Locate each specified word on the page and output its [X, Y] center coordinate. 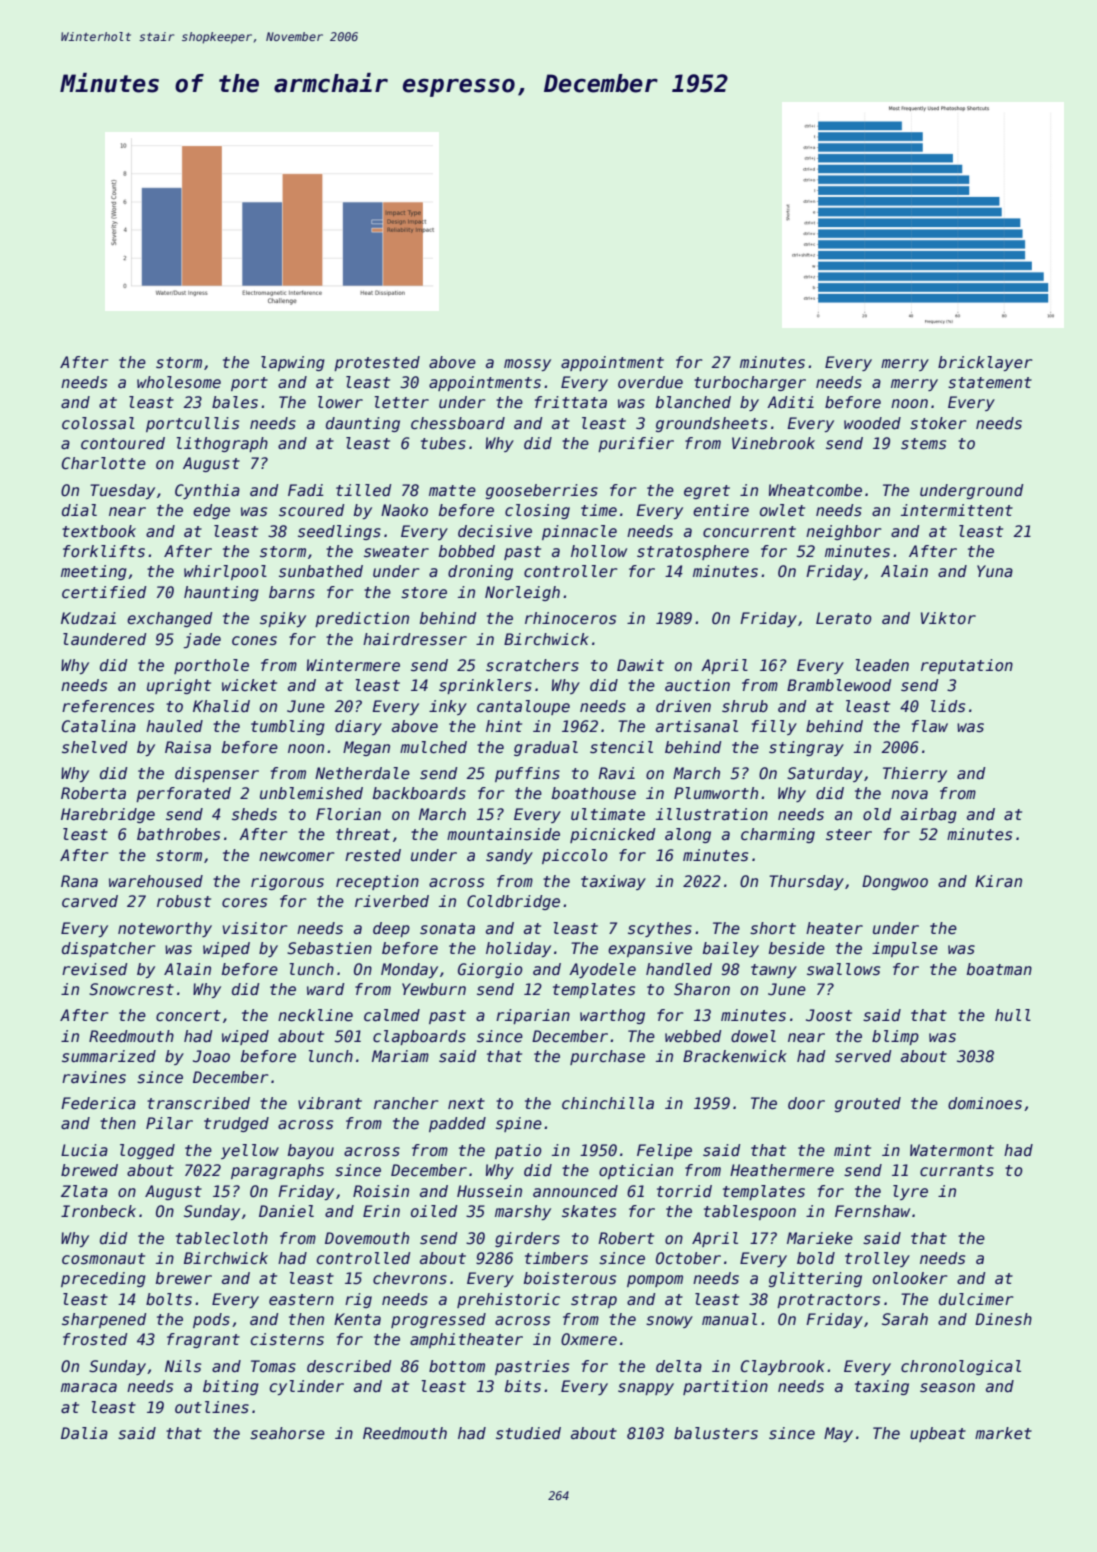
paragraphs [277, 1171]
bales [235, 402]
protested [377, 363]
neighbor [844, 532]
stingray [806, 748]
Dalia [84, 1433]
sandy [509, 856]
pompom [655, 1281]
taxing [882, 1387]
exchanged [169, 619]
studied [528, 1433]
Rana [79, 881]
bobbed [467, 551]
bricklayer [985, 363]
